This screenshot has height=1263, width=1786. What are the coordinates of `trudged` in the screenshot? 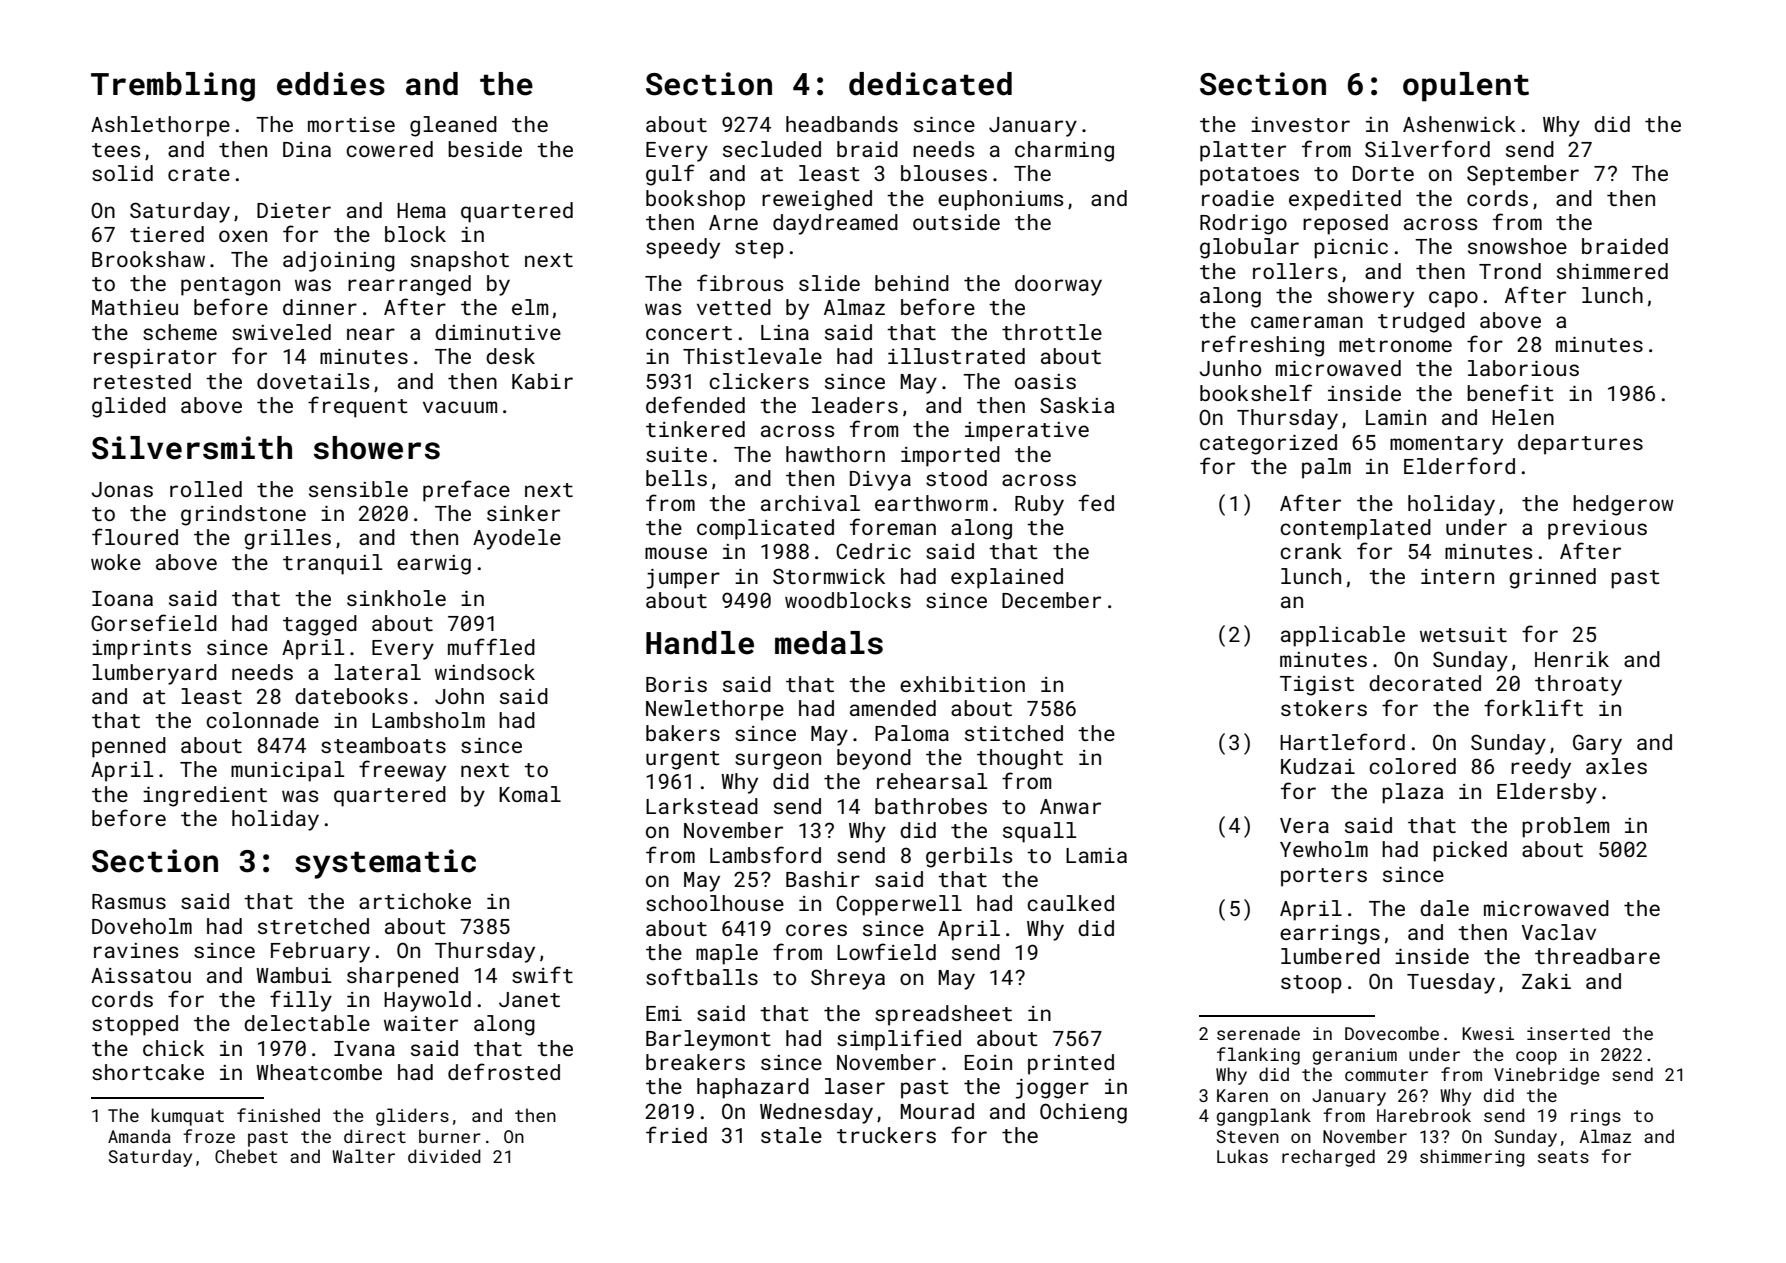 It's located at (1421, 322).
